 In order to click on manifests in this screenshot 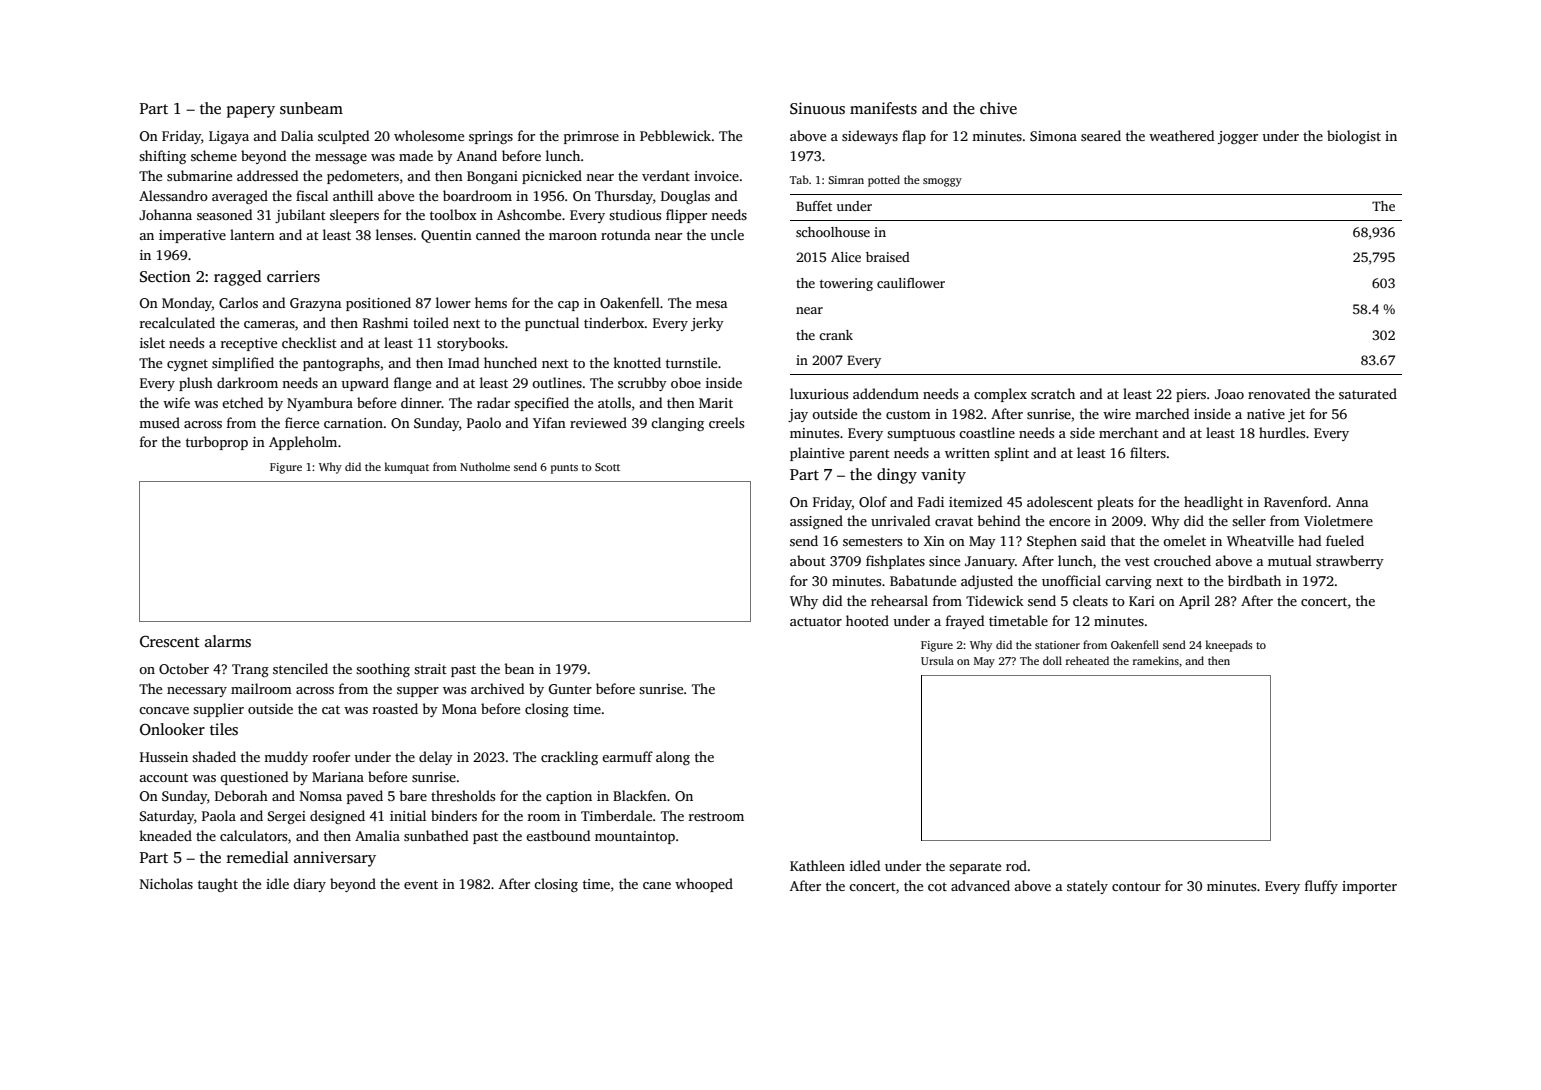, I will do `click(883, 108)`.
